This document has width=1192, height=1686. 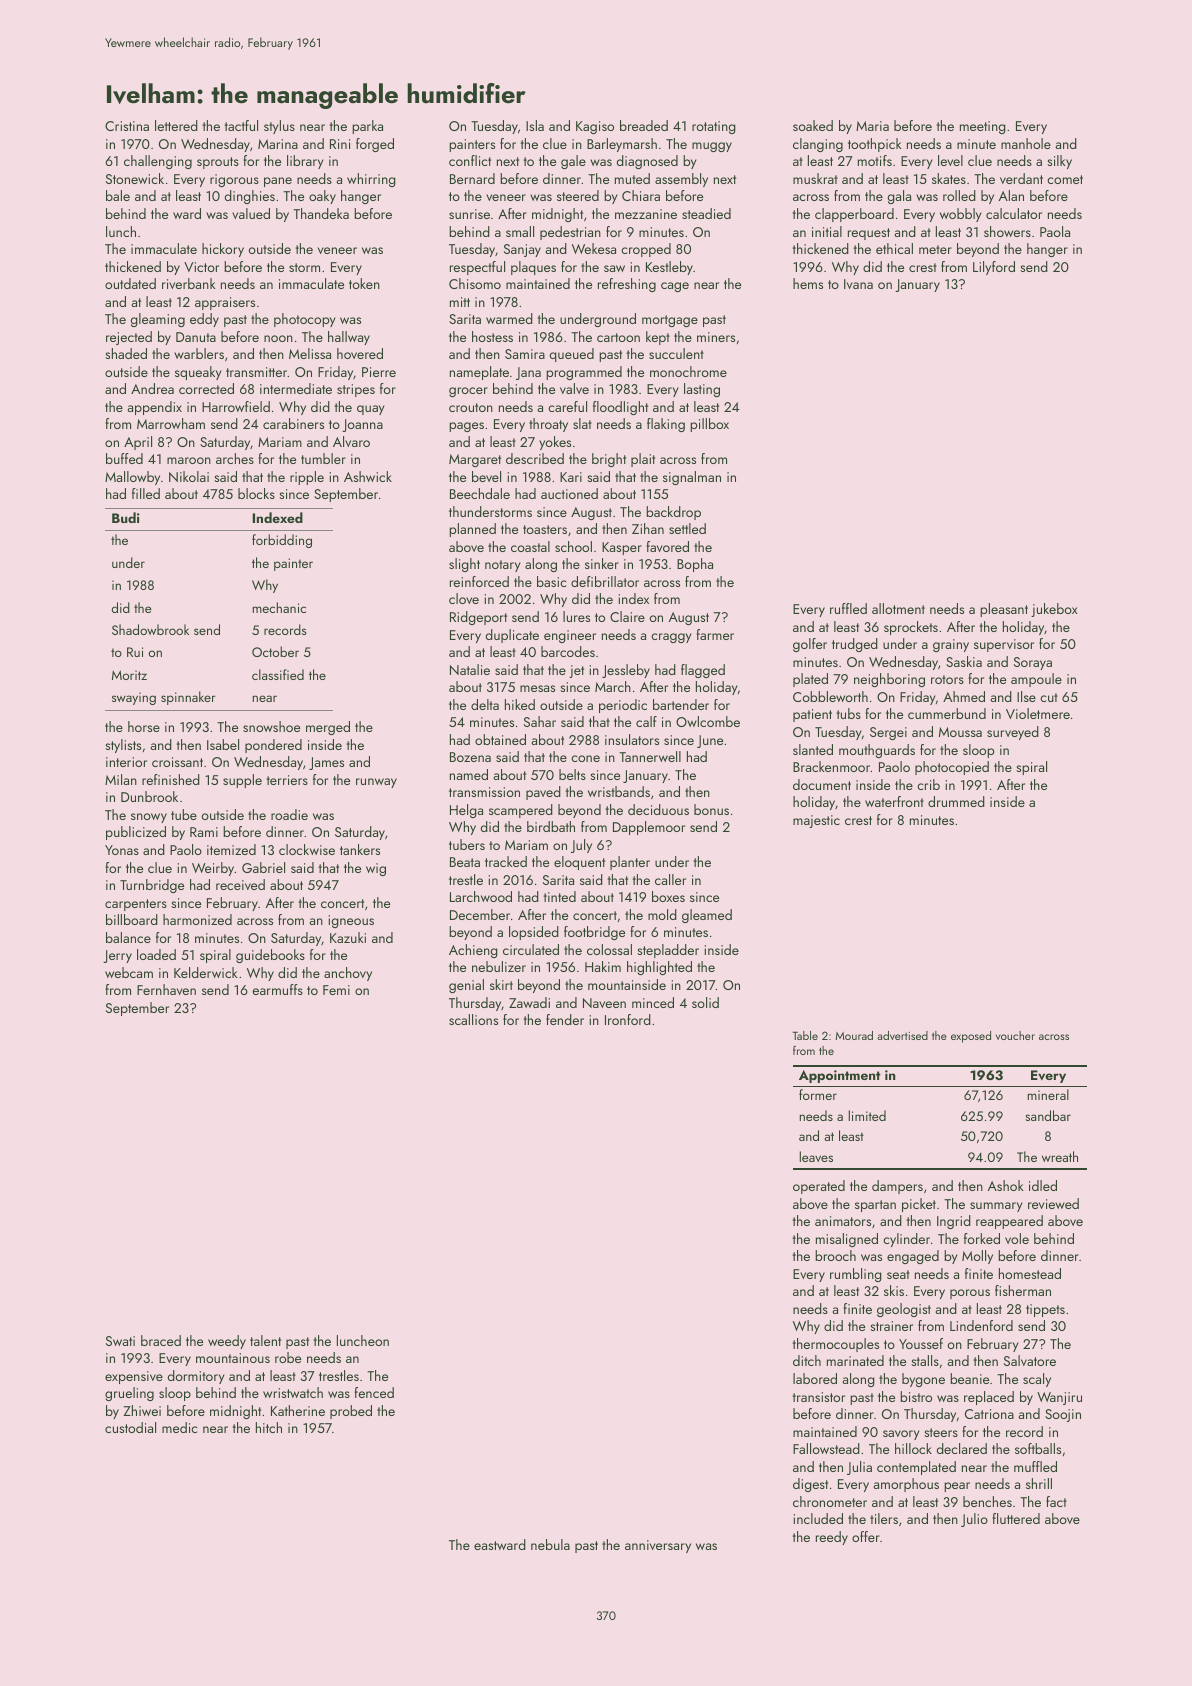 What do you see at coordinates (709, 425) in the document?
I see `pillbox` at bounding box center [709, 425].
